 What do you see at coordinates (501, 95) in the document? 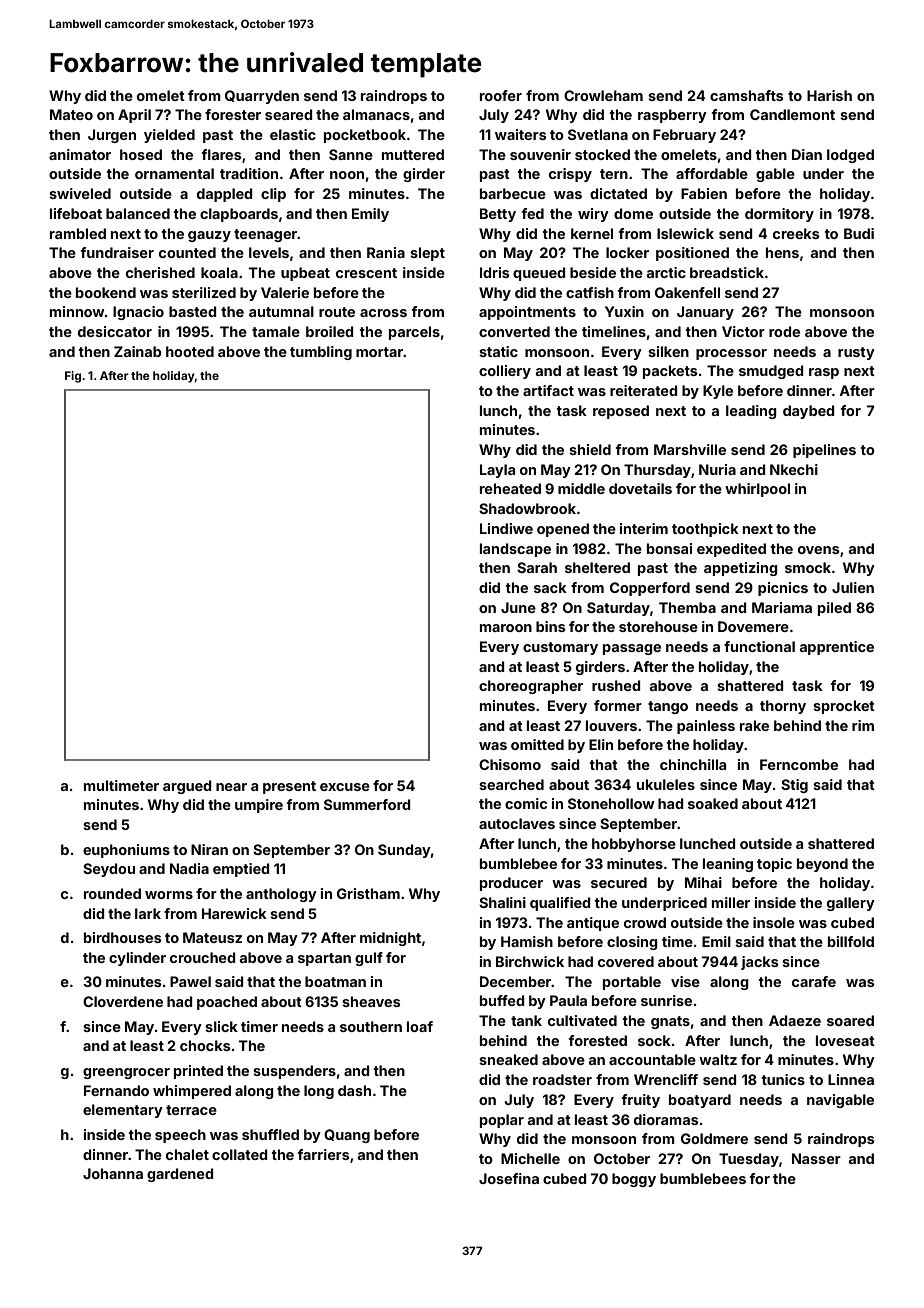
I see `roofer` at bounding box center [501, 95].
